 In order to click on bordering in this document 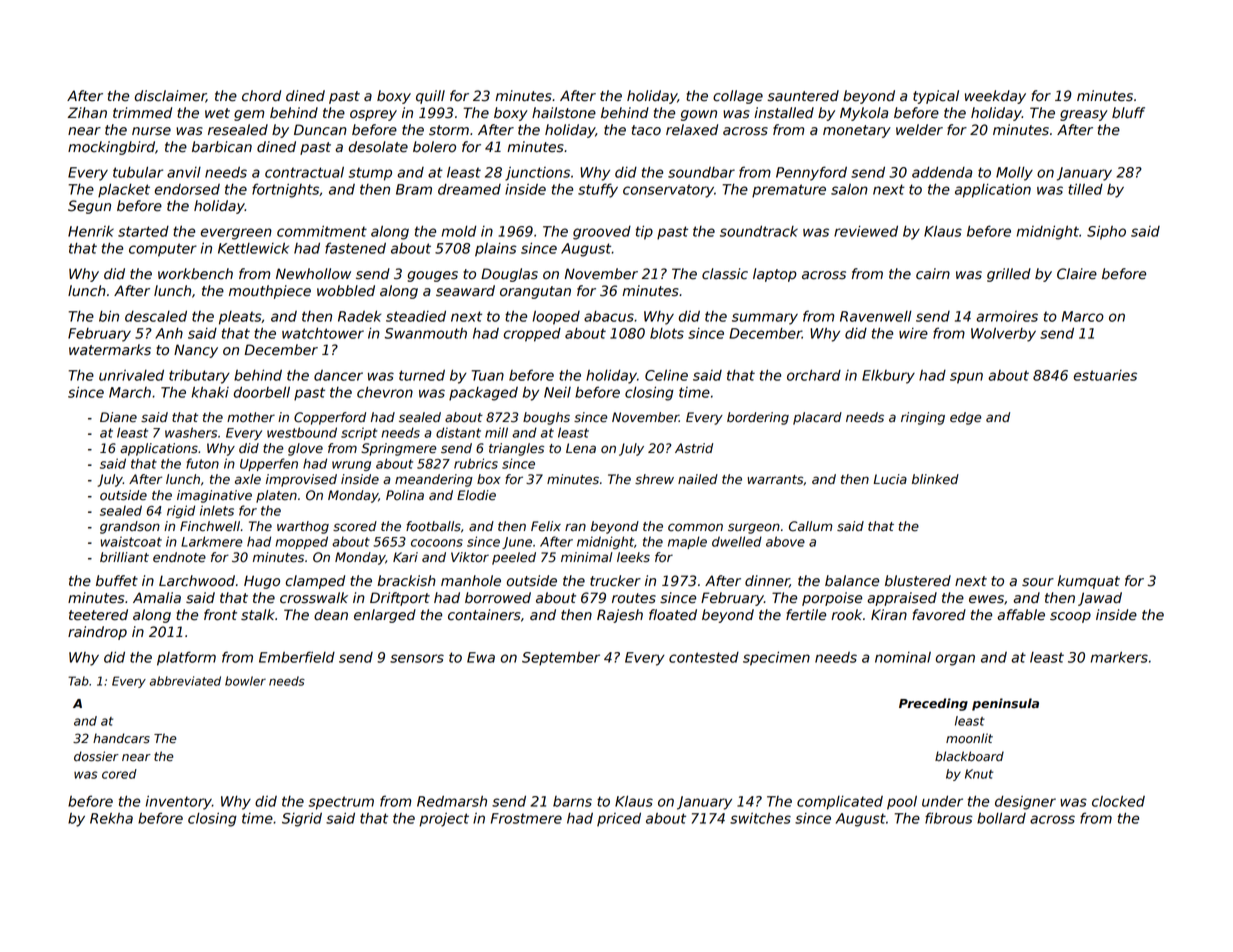, I will do `click(758, 418)`.
